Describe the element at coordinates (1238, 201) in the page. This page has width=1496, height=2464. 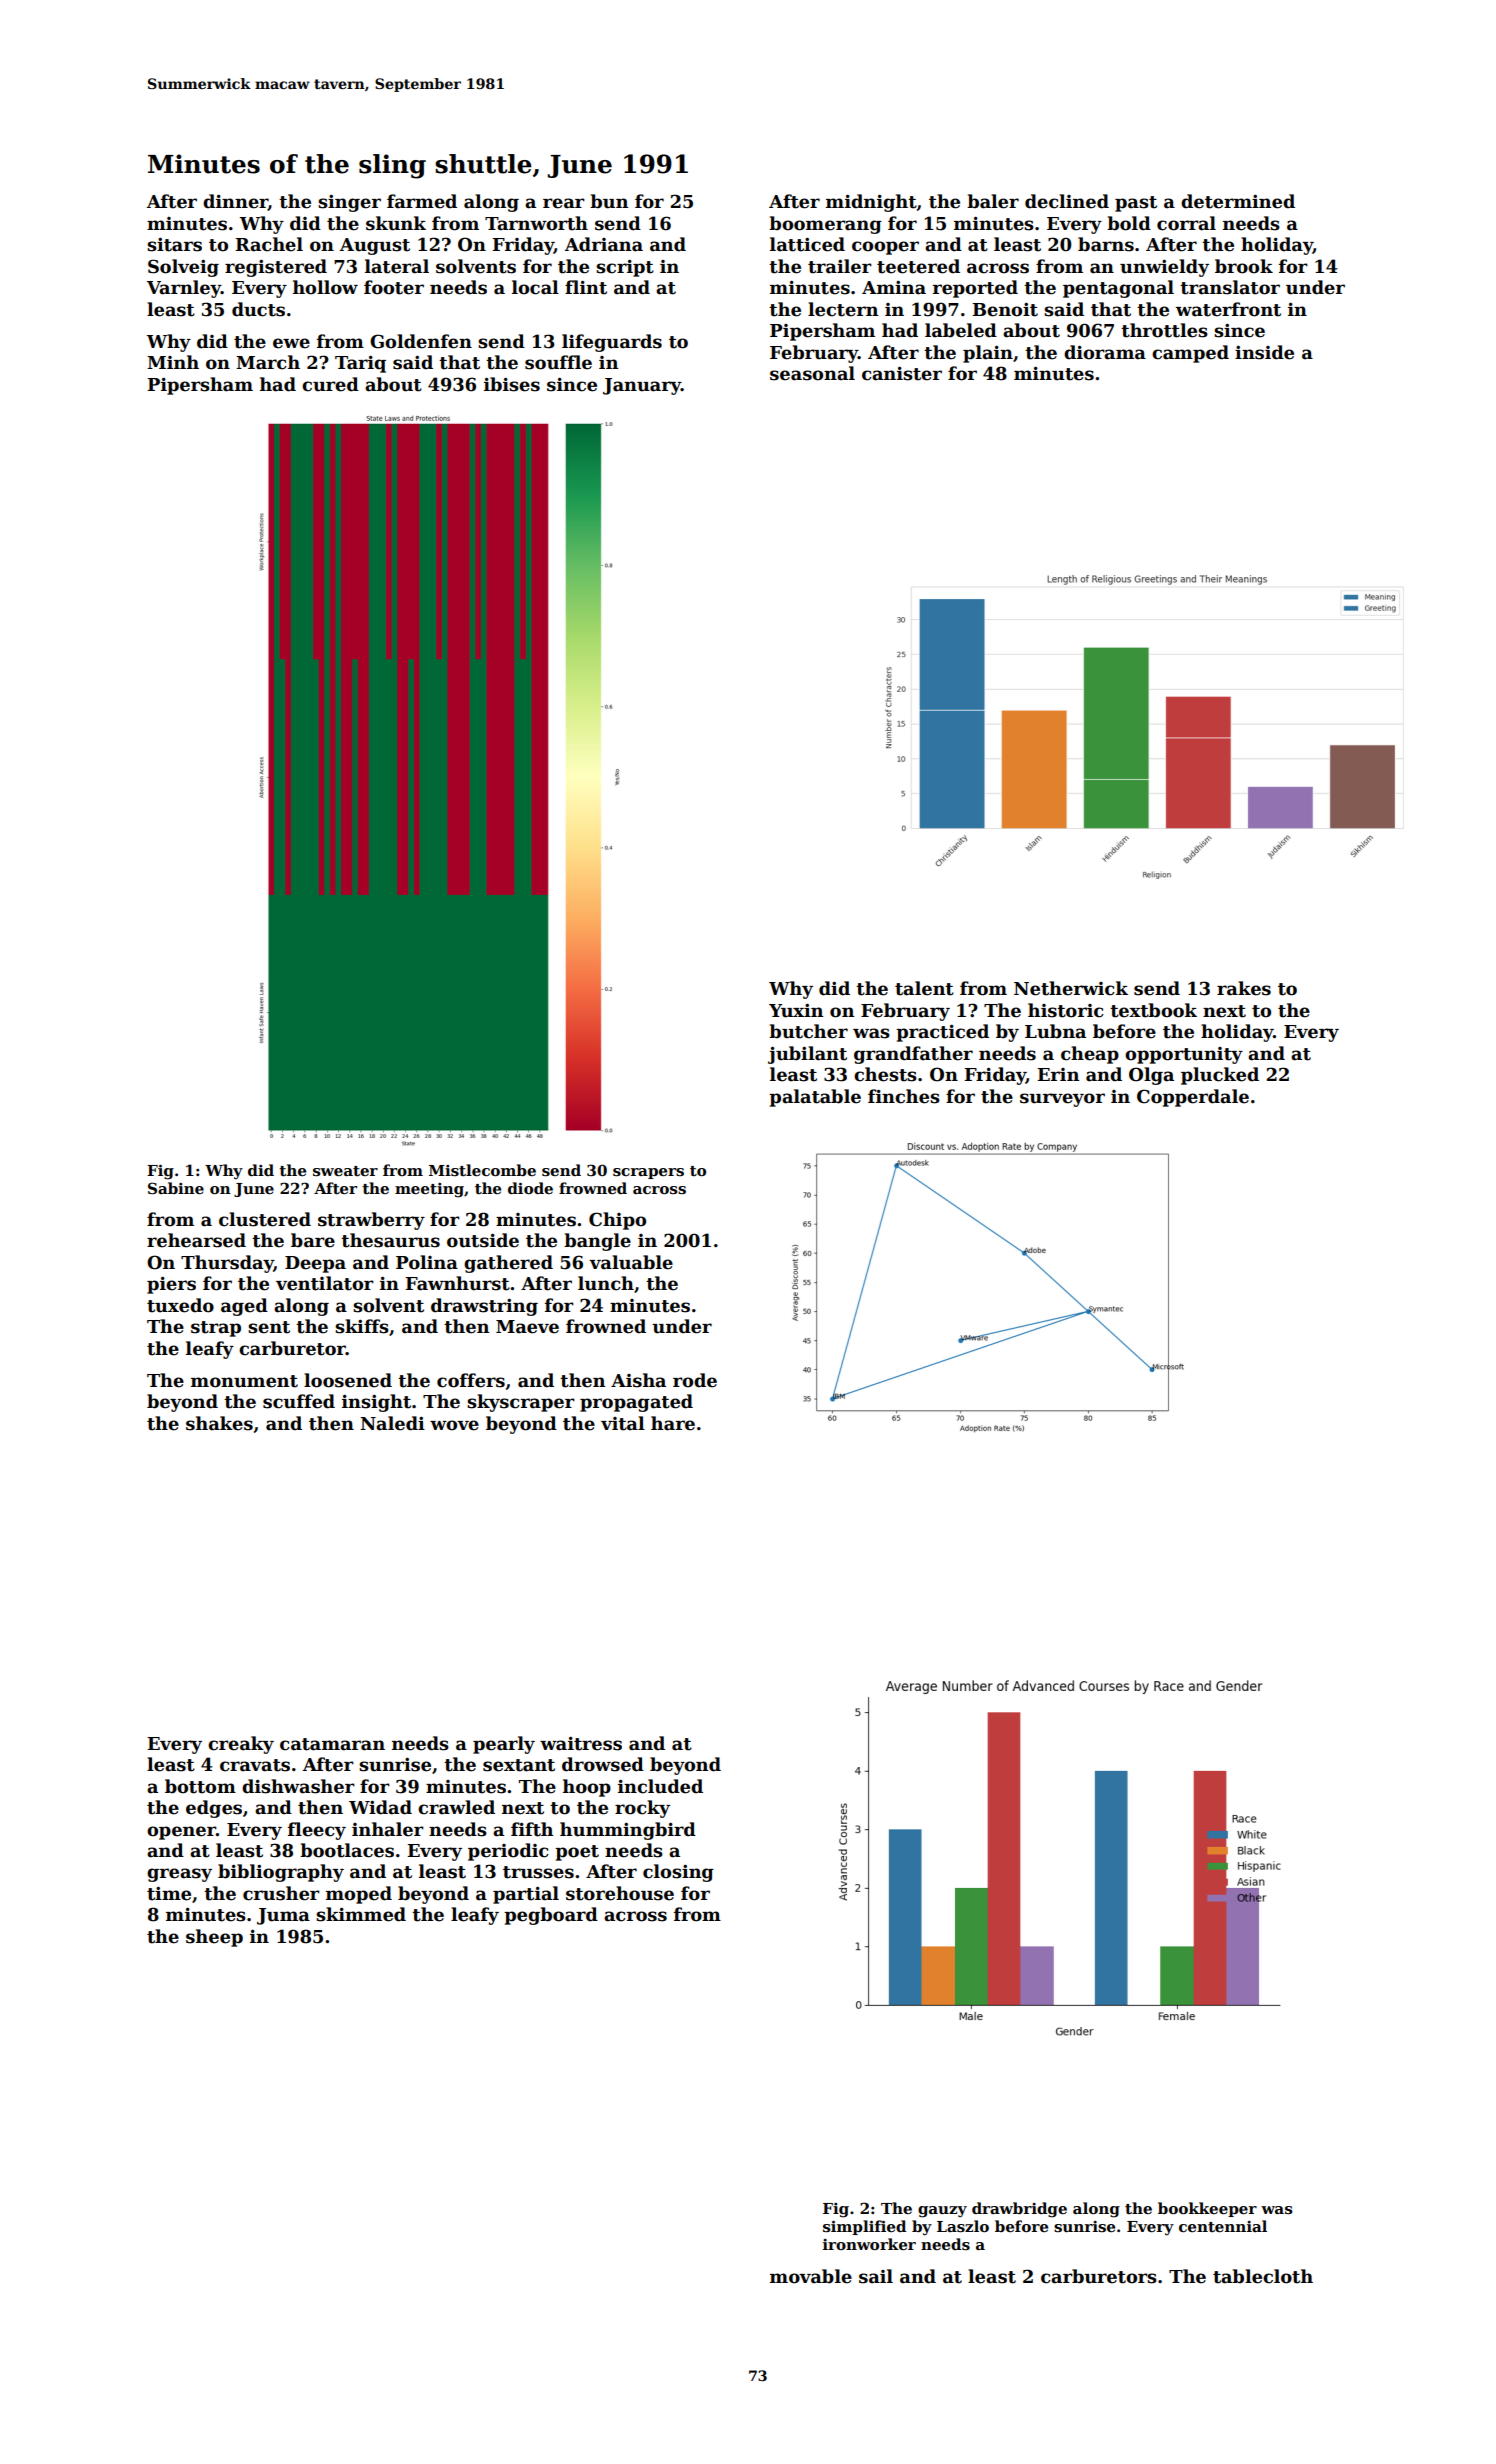
I see `determined` at that location.
